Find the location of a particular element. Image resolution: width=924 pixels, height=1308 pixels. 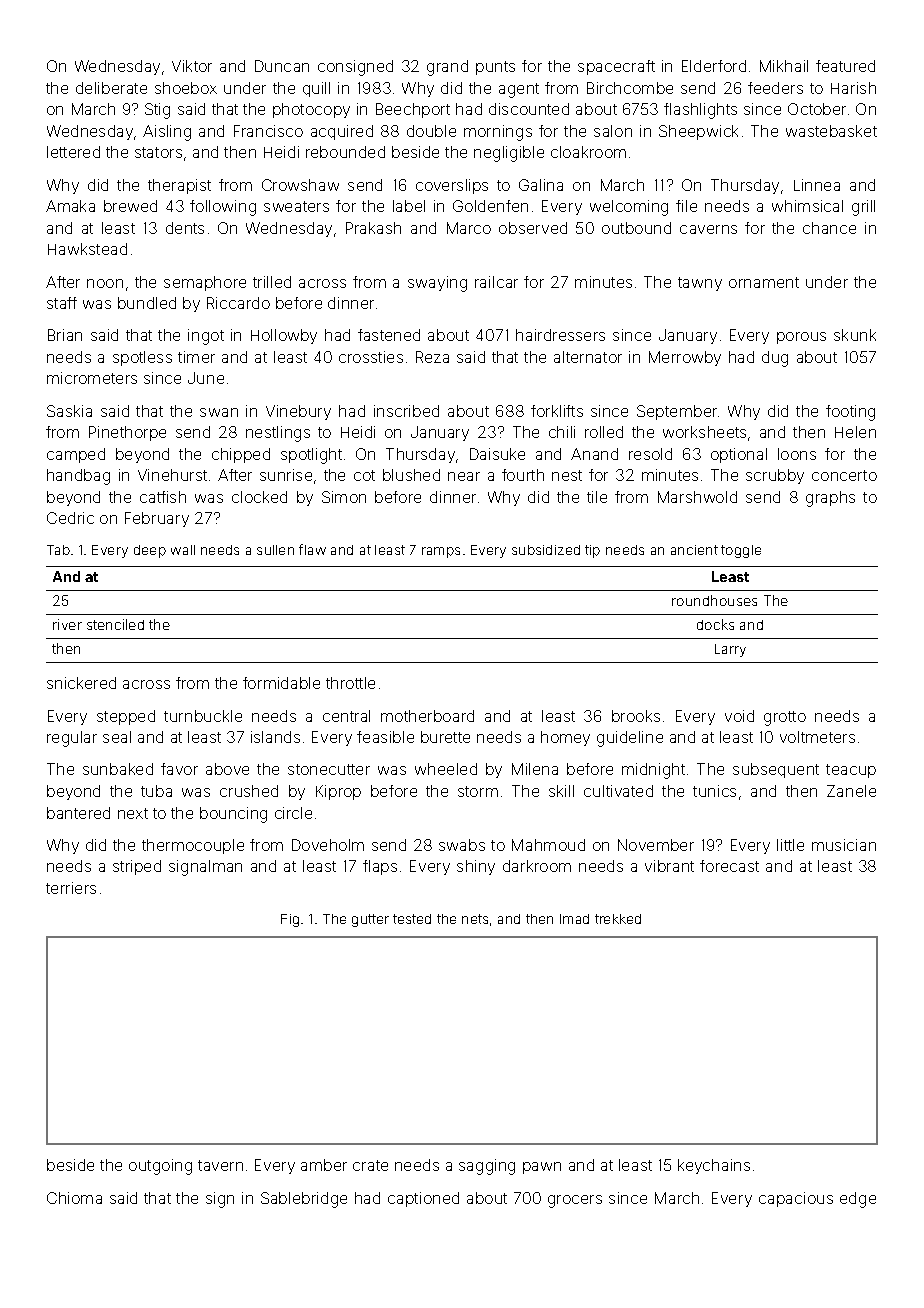

Saskia is located at coordinates (69, 411).
